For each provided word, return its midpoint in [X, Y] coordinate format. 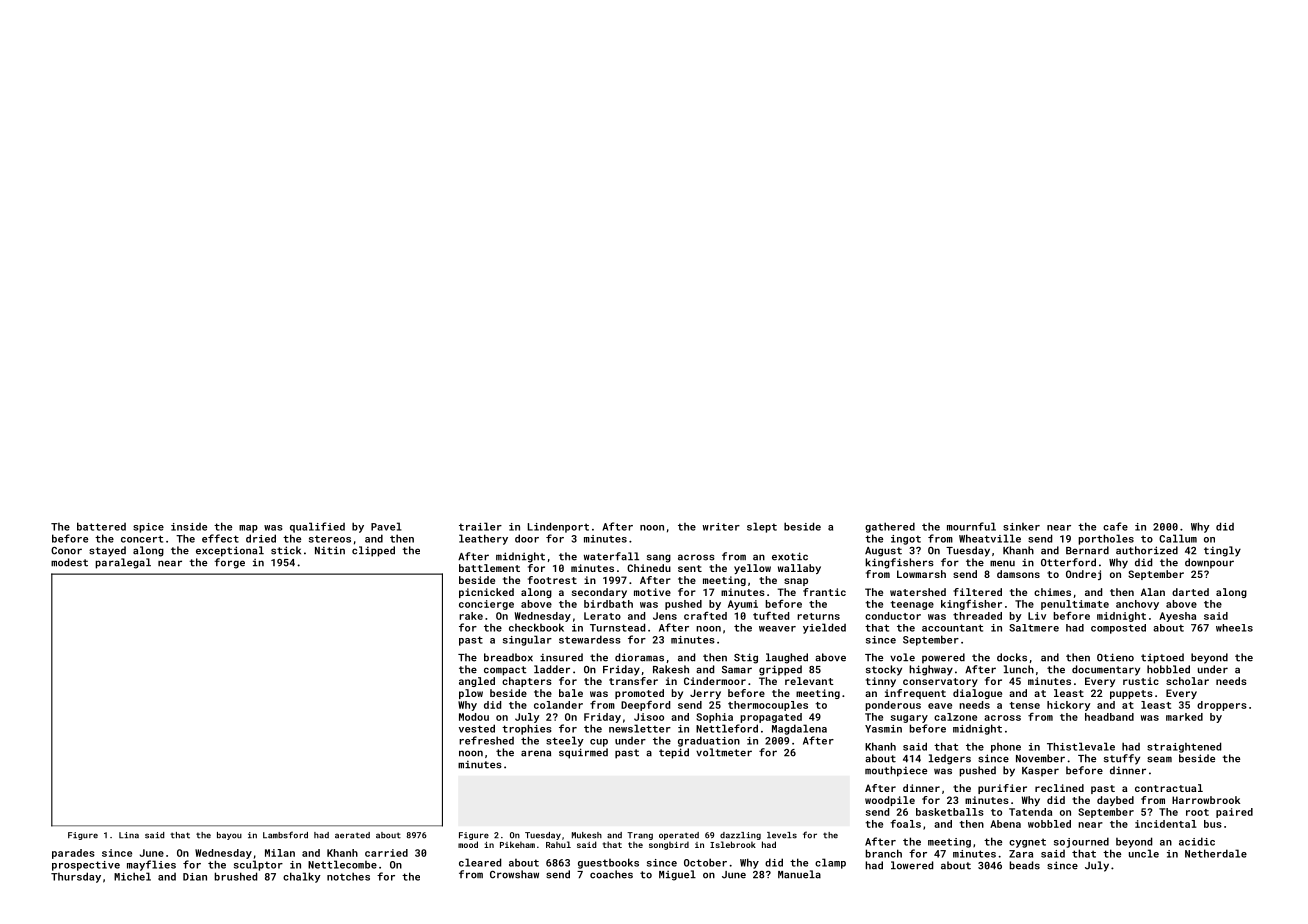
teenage [912, 605]
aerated [352, 835]
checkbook [536, 627]
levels [782, 835]
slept [762, 527]
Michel [132, 876]
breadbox [508, 657]
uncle [1144, 853]
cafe [1115, 526]
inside [189, 527]
